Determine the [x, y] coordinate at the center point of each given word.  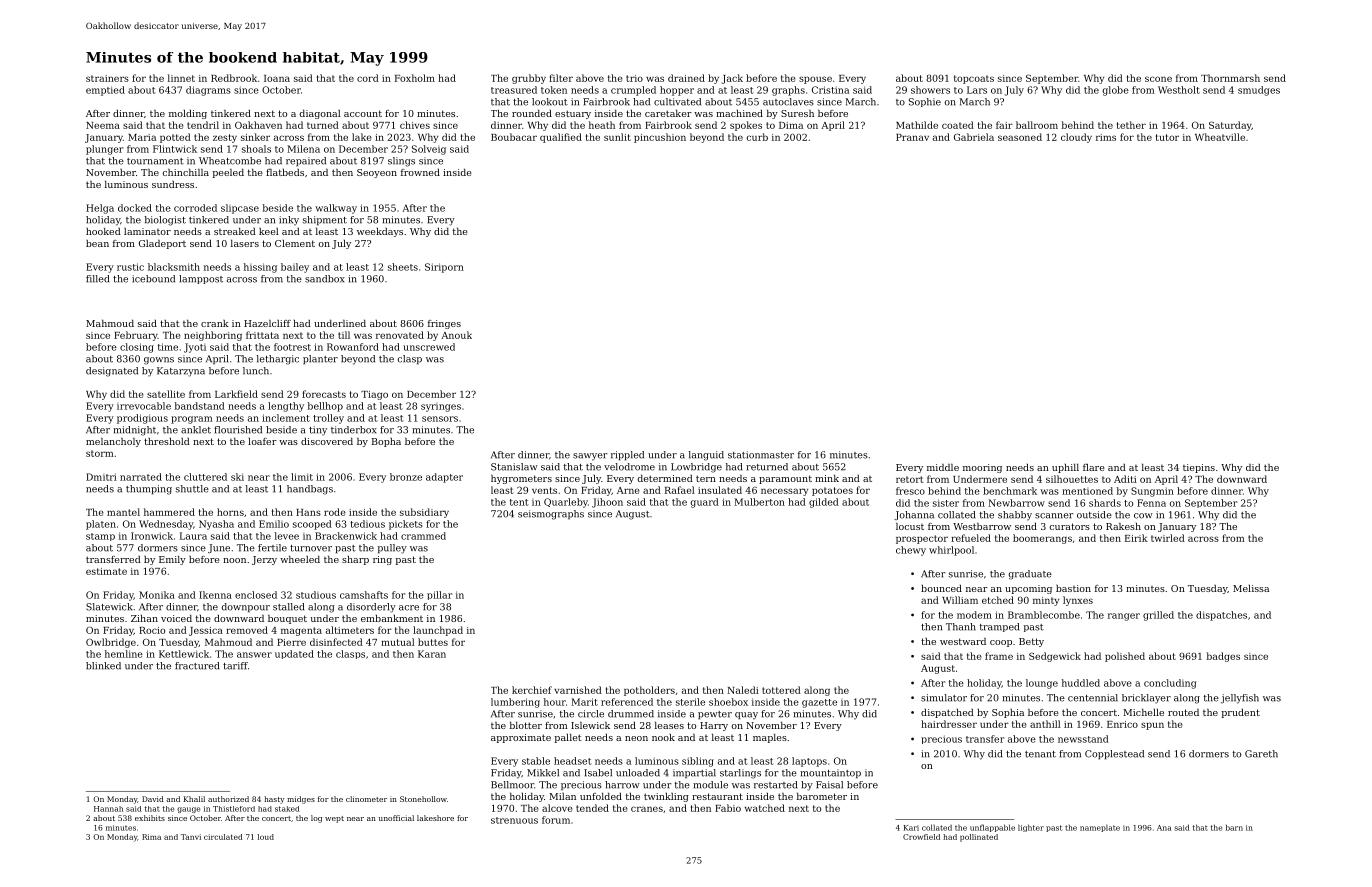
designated [112, 372]
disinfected [336, 642]
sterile [690, 702]
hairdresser [949, 724]
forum [556, 820]
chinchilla [186, 172]
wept [334, 819]
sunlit [617, 137]
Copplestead [1114, 754]
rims [1106, 137]
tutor [1167, 137]
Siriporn [444, 268]
